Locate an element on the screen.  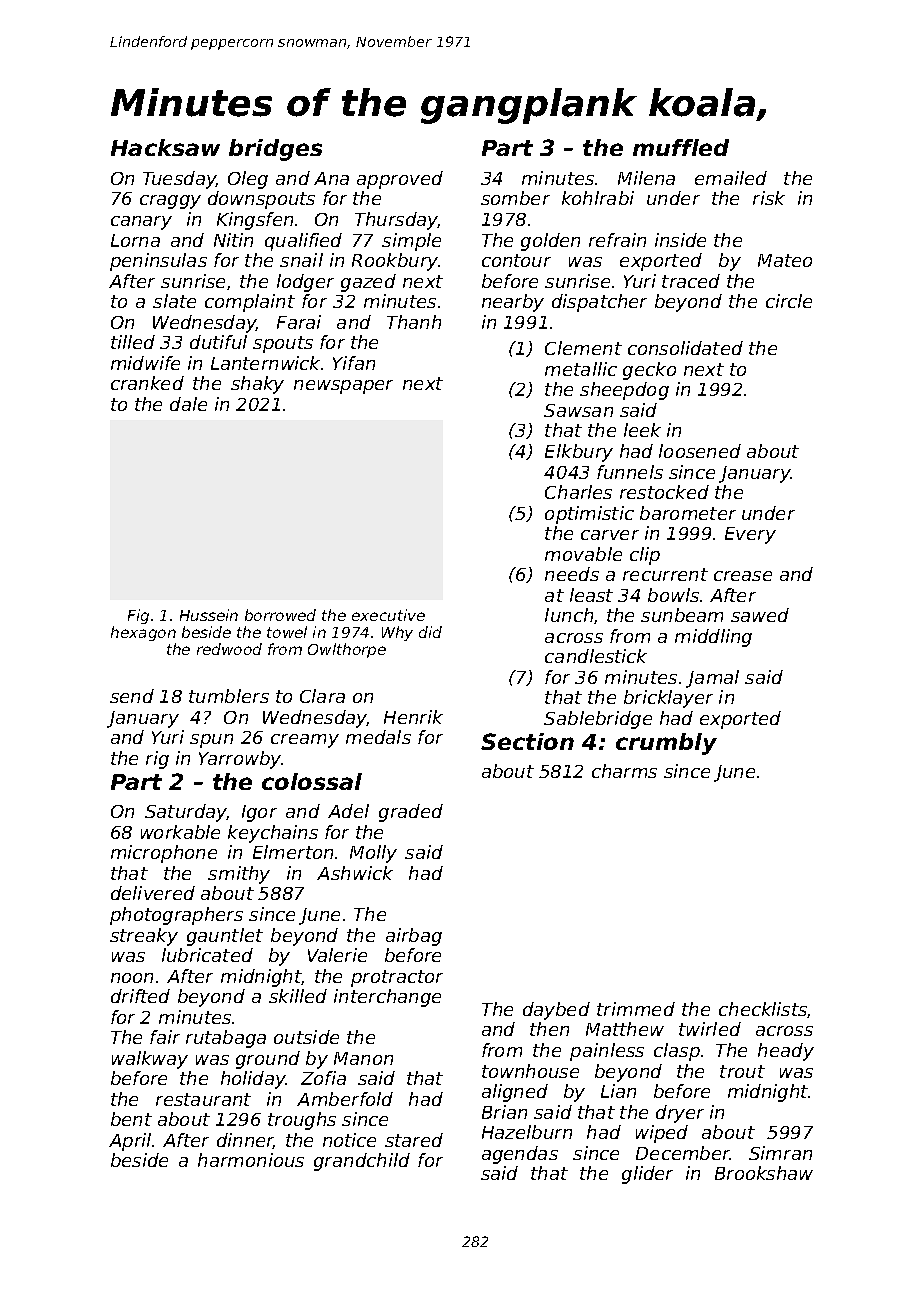
rig is located at coordinates (157, 760).
